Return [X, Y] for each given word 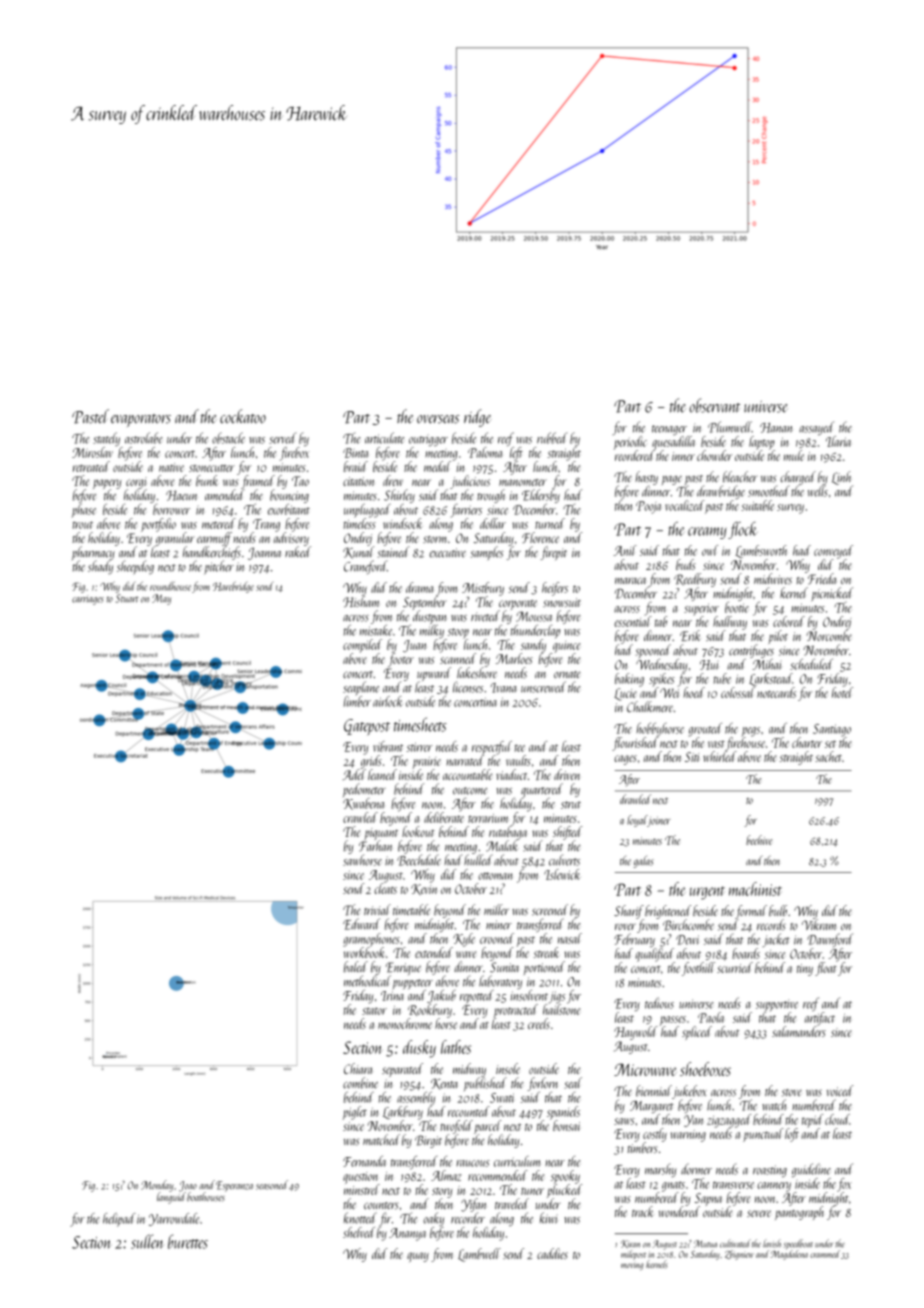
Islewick [562, 874]
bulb [778, 910]
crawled [360, 817]
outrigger [428, 440]
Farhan [375, 846]
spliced [697, 1033]
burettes [188, 1241]
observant [715, 405]
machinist [755, 889]
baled [355, 967]
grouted [705, 730]
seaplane [361, 688]
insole [508, 1068]
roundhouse [170, 586]
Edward [361, 924]
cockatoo [243, 416]
